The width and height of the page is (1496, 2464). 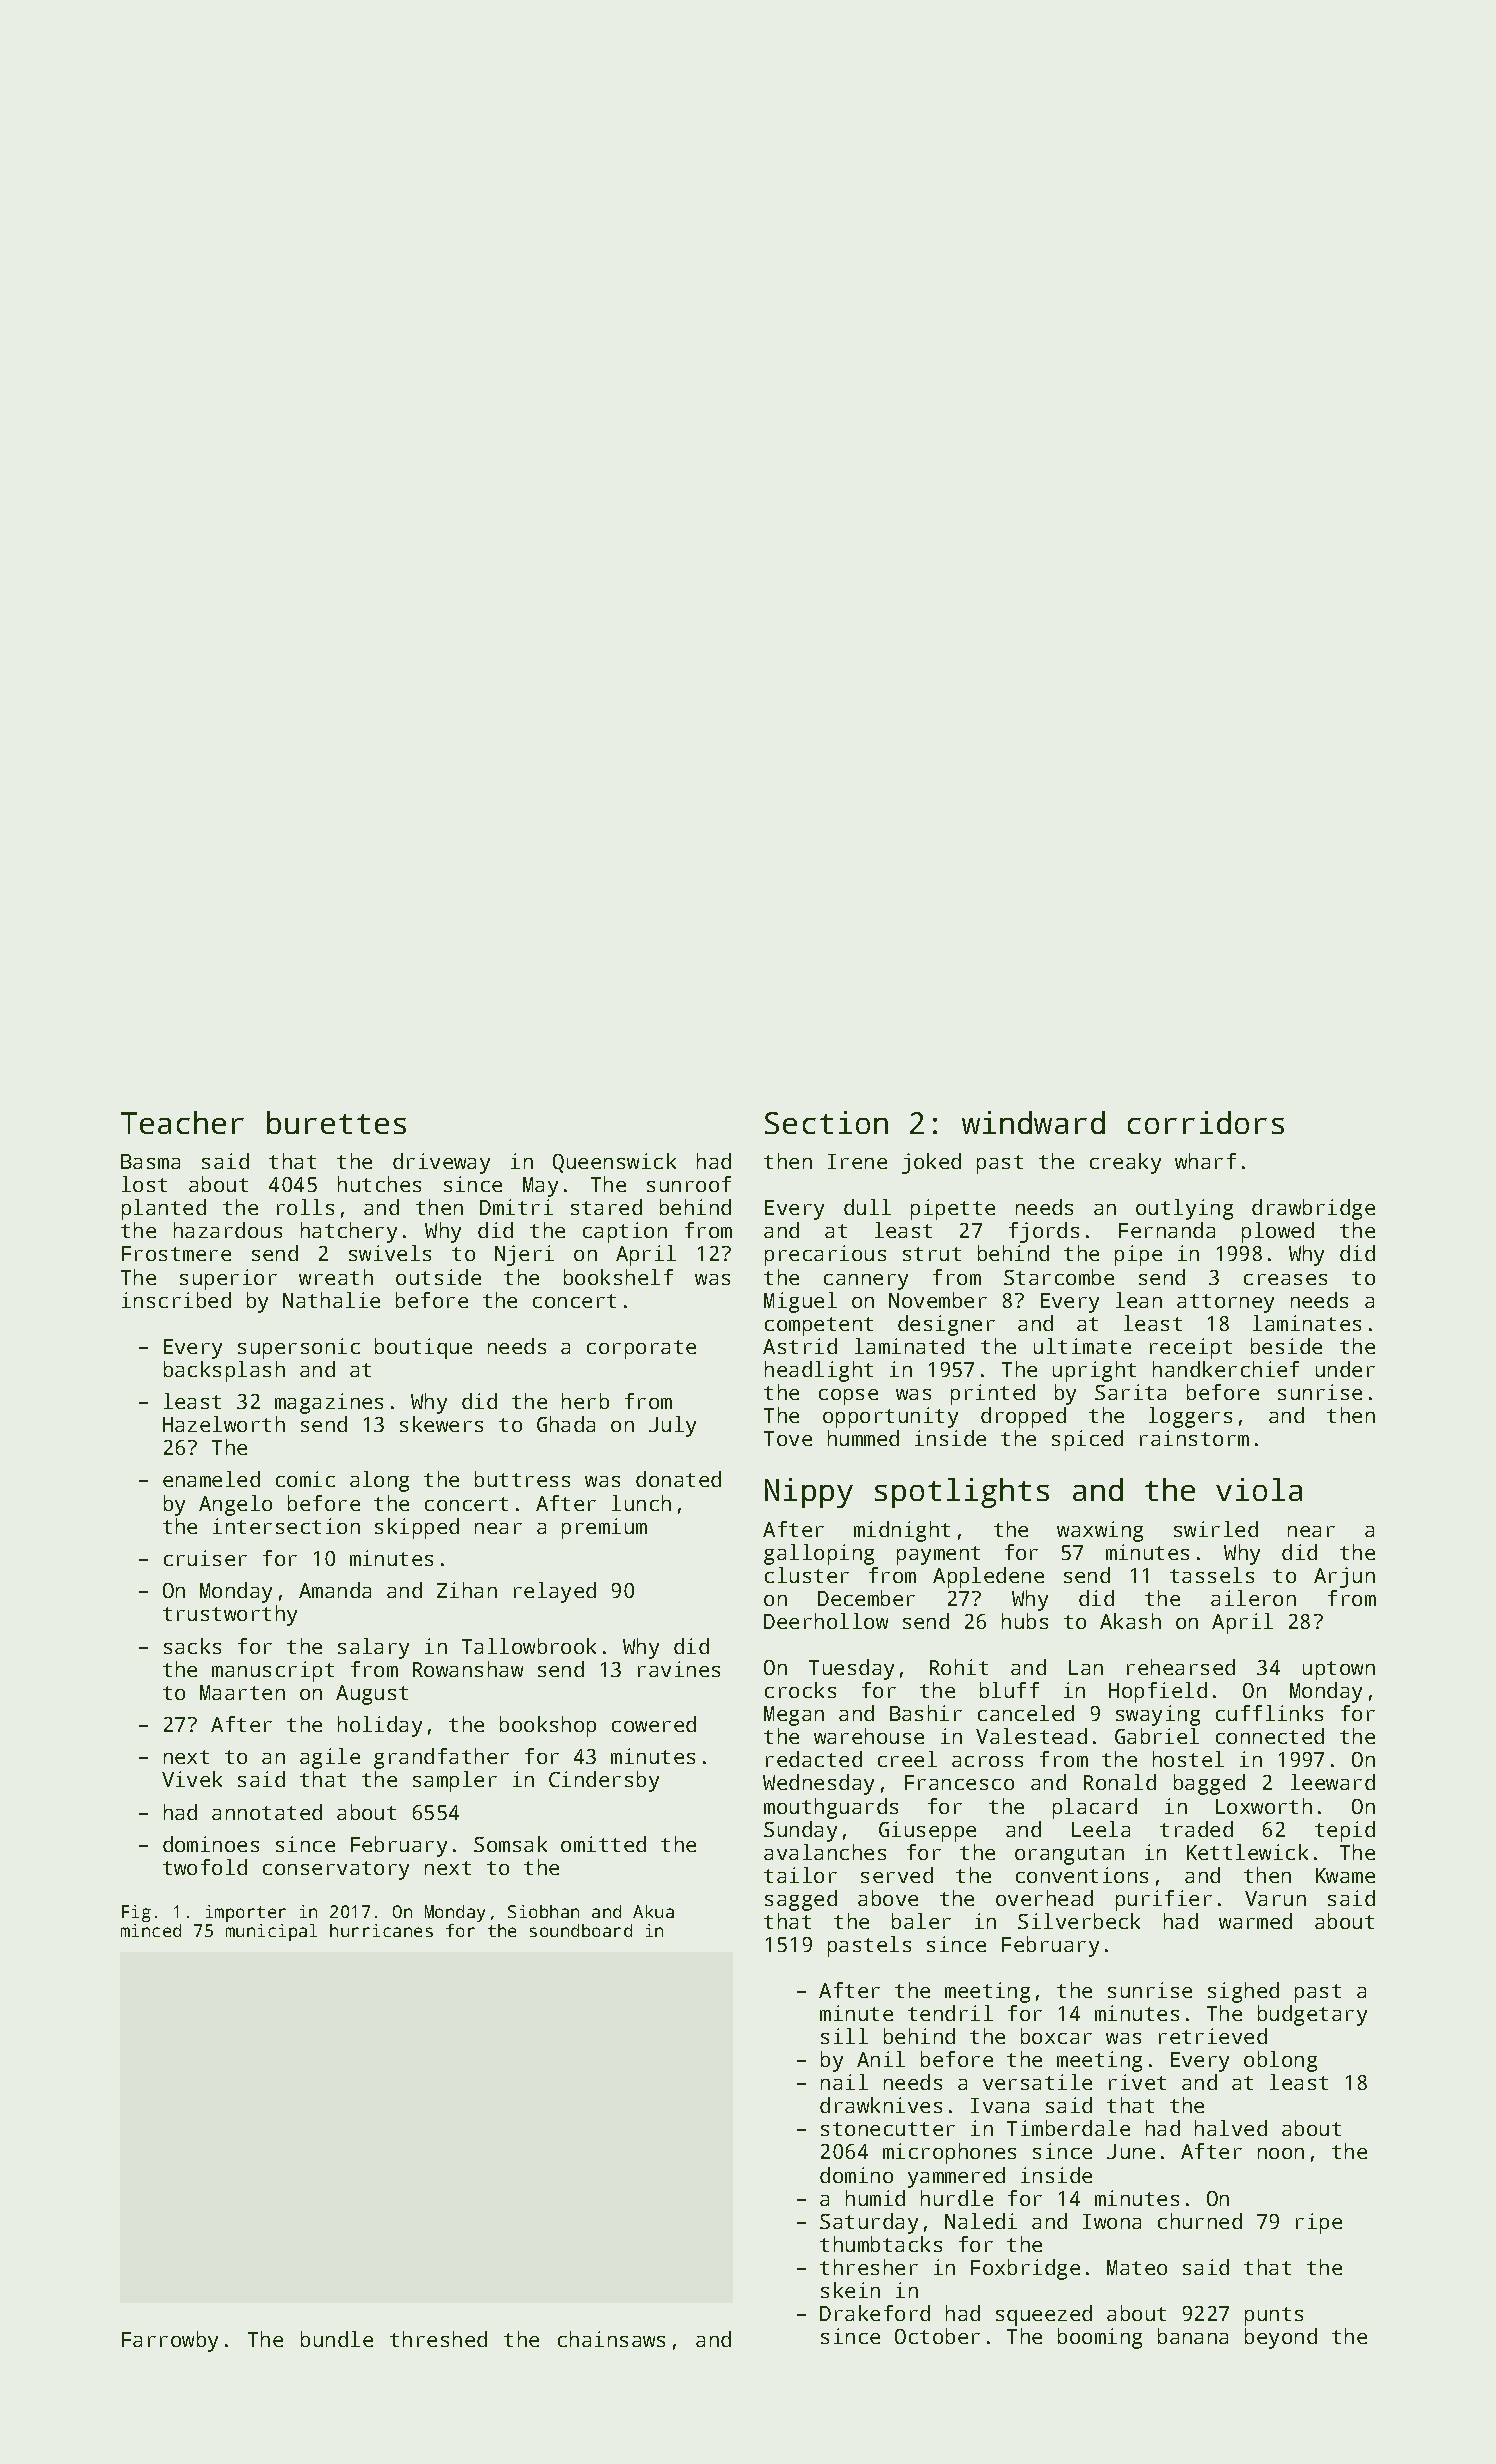 What do you see at coordinates (618, 1277) in the page?
I see `bookshelf` at bounding box center [618, 1277].
